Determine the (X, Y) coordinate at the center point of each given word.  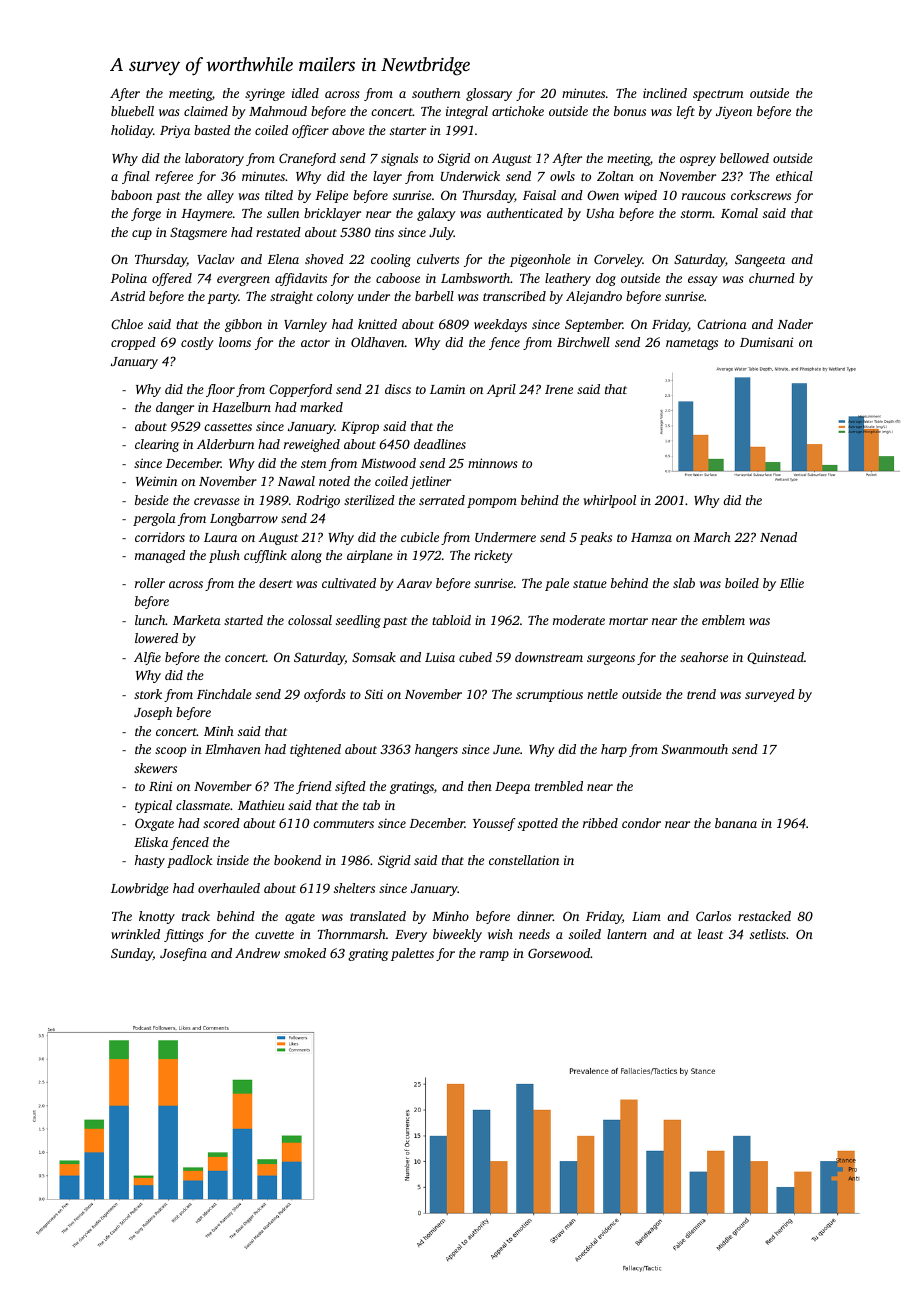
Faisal (539, 195)
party (223, 298)
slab (684, 583)
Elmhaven (233, 749)
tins (384, 232)
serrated (442, 500)
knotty (157, 917)
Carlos (713, 916)
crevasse (217, 501)
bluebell (132, 111)
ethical (794, 176)
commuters (343, 824)
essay (703, 281)
